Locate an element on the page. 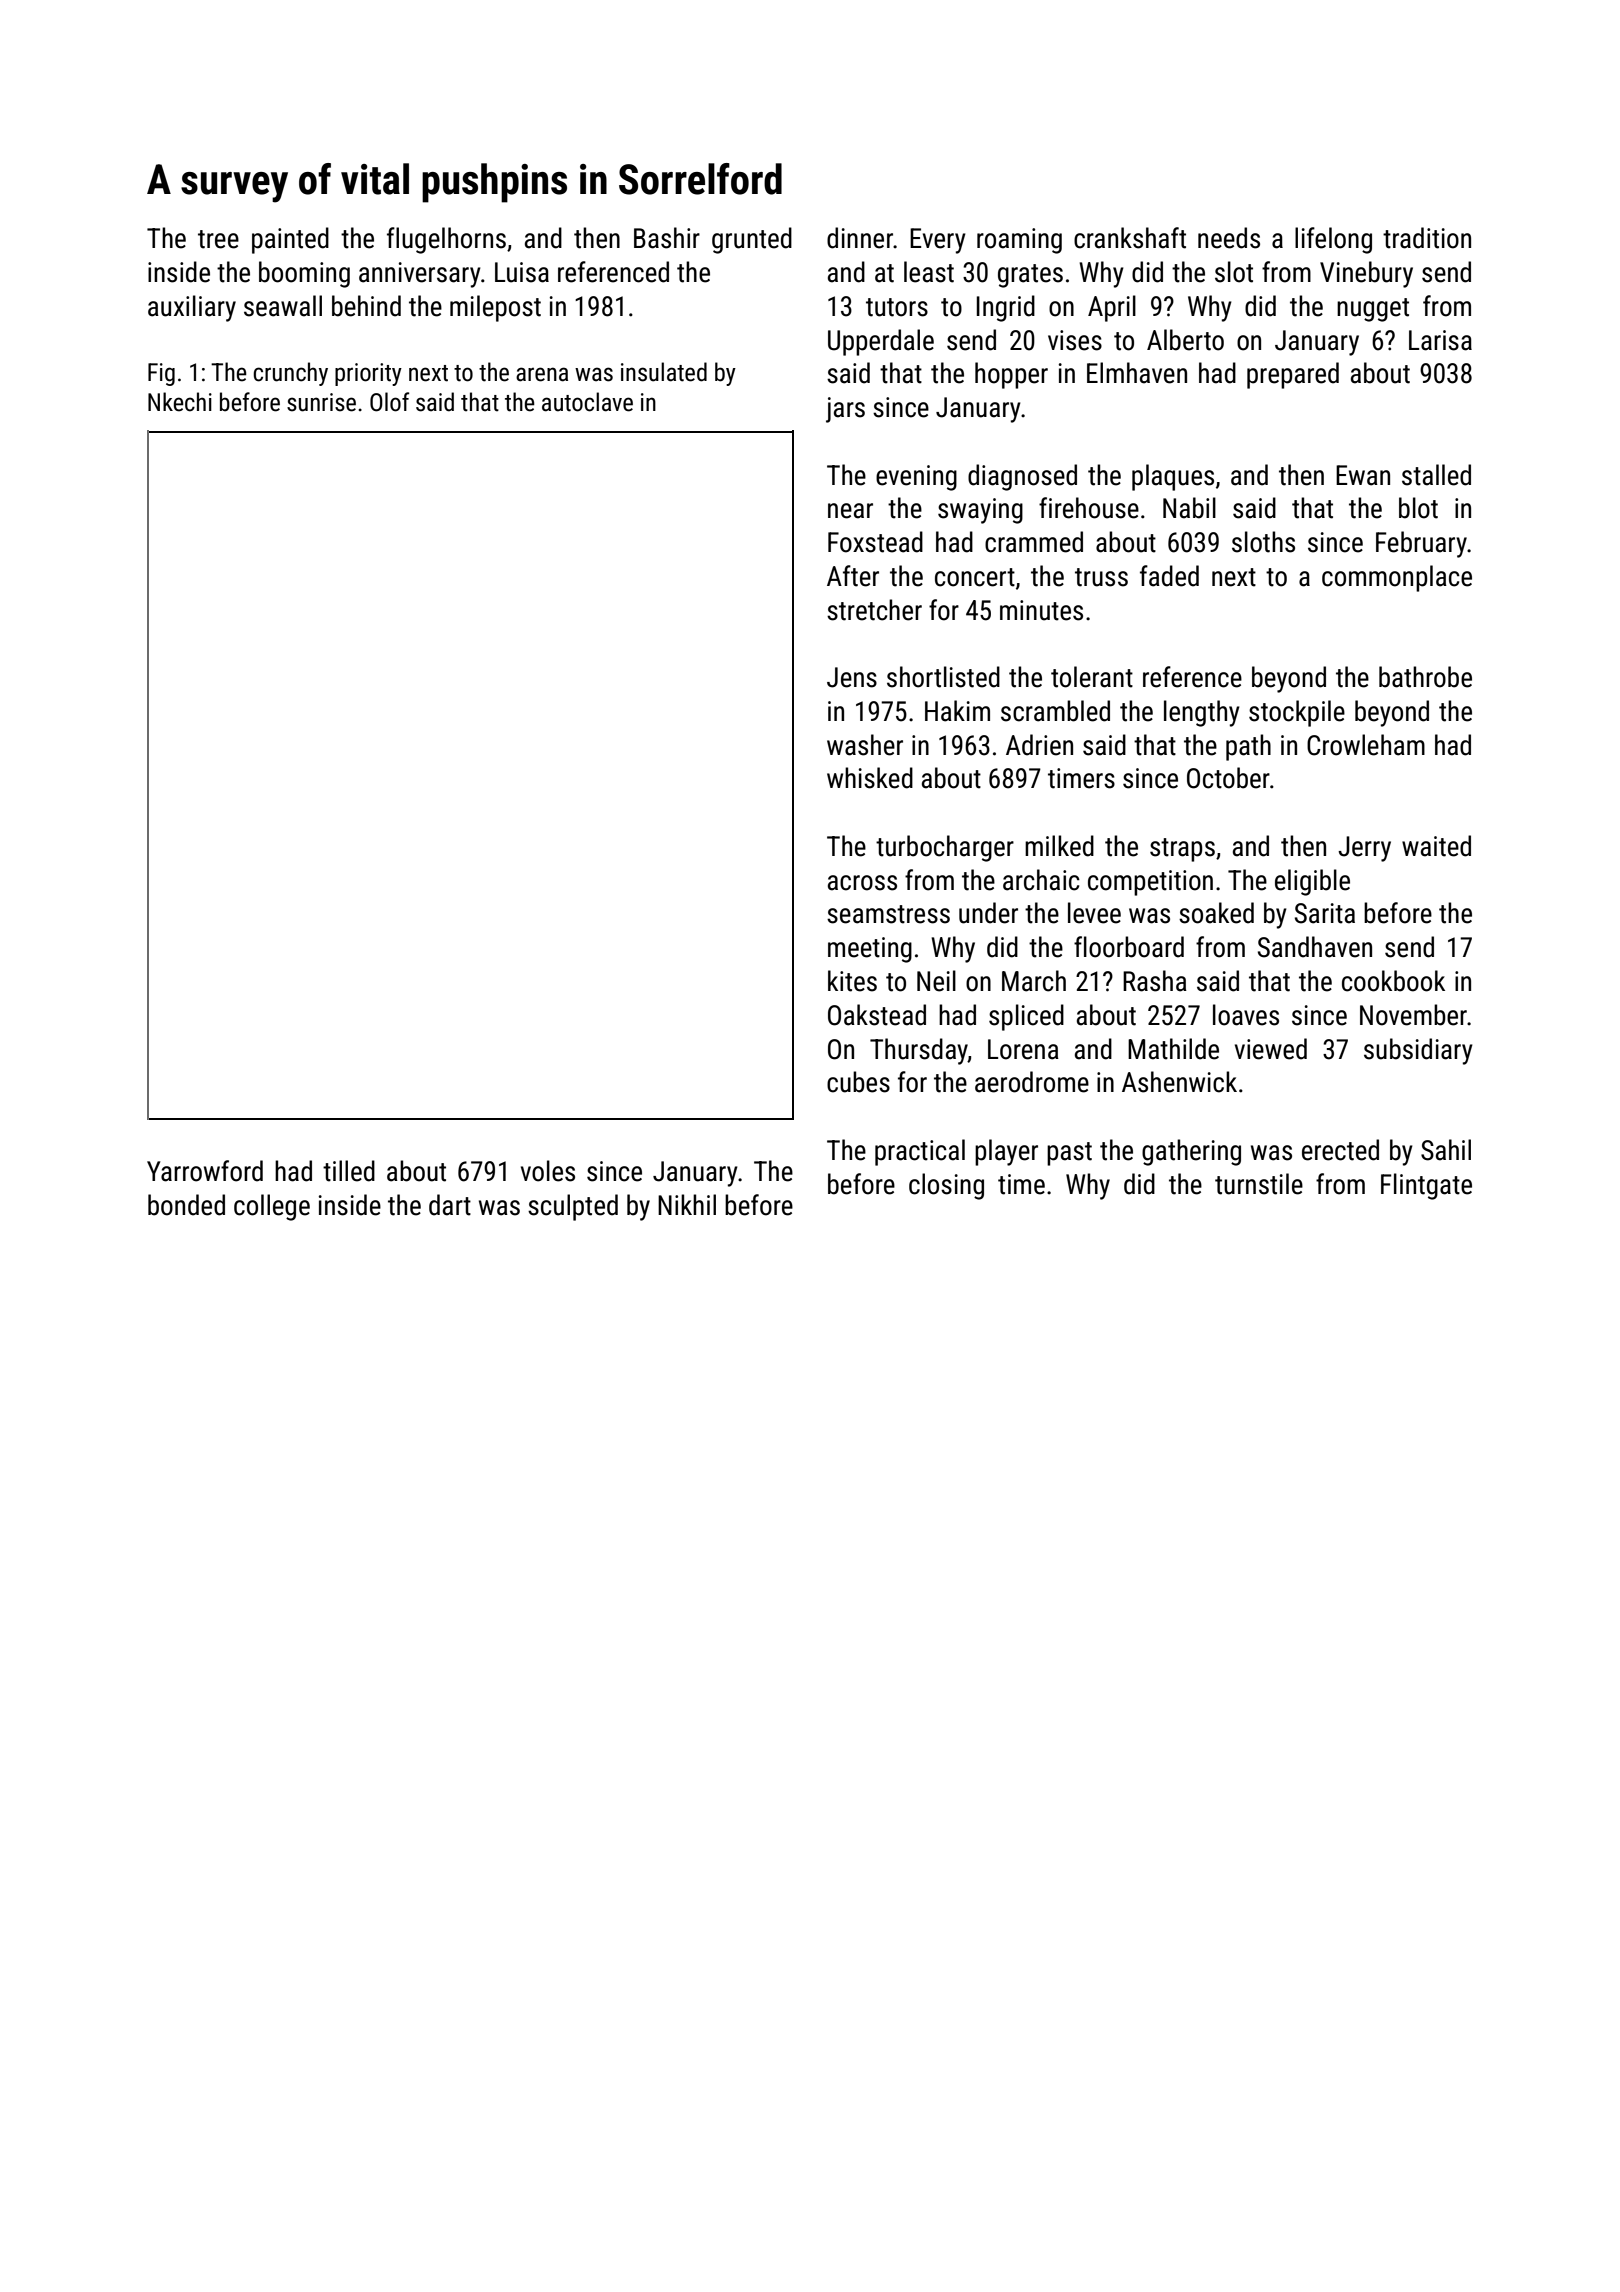 Image resolution: width=1620 pixels, height=2292 pixels. across is located at coordinates (862, 883).
